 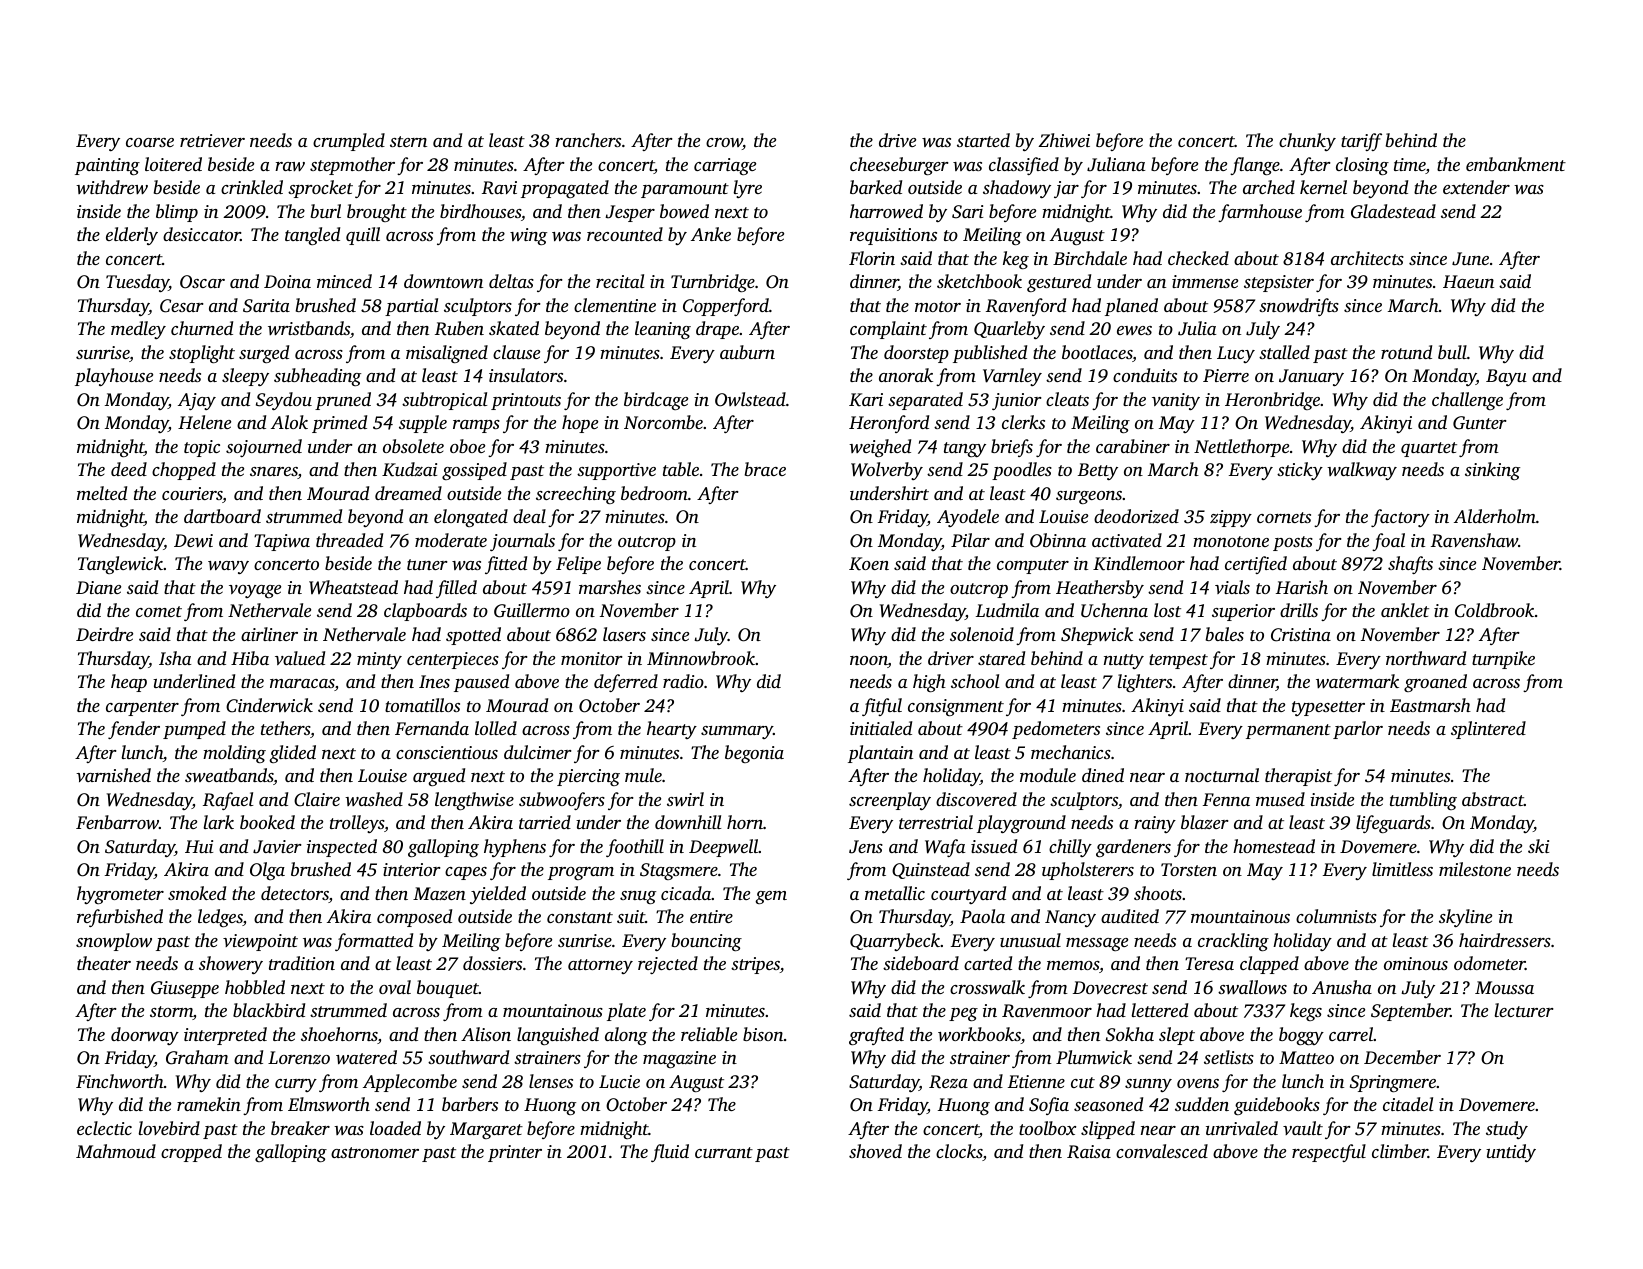 What do you see at coordinates (1400, 518) in the image?
I see `factory` at bounding box center [1400, 518].
